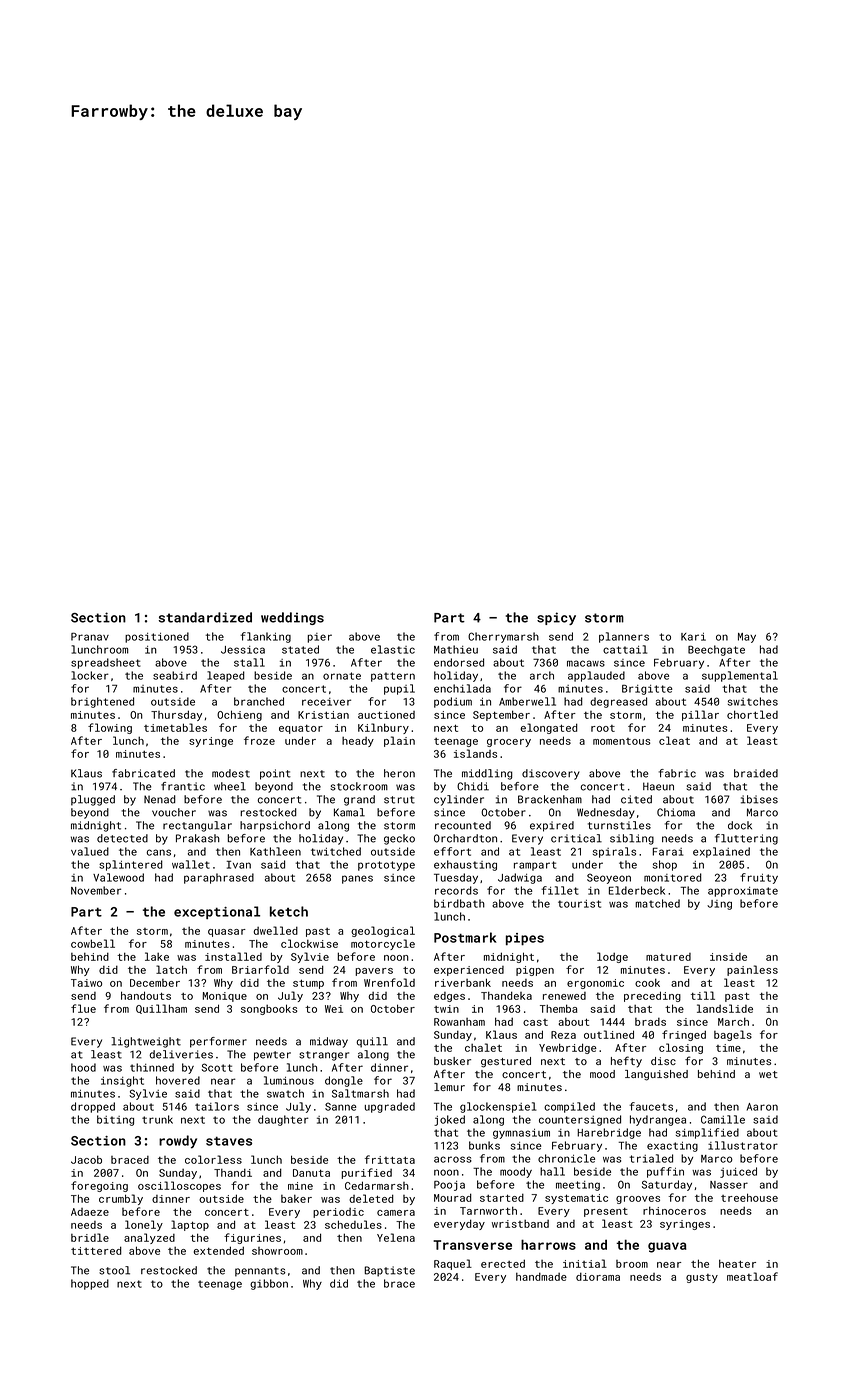 This screenshot has height=1400, width=849. Describe the element at coordinates (548, 1244) in the screenshot. I see `harrows` at that location.
